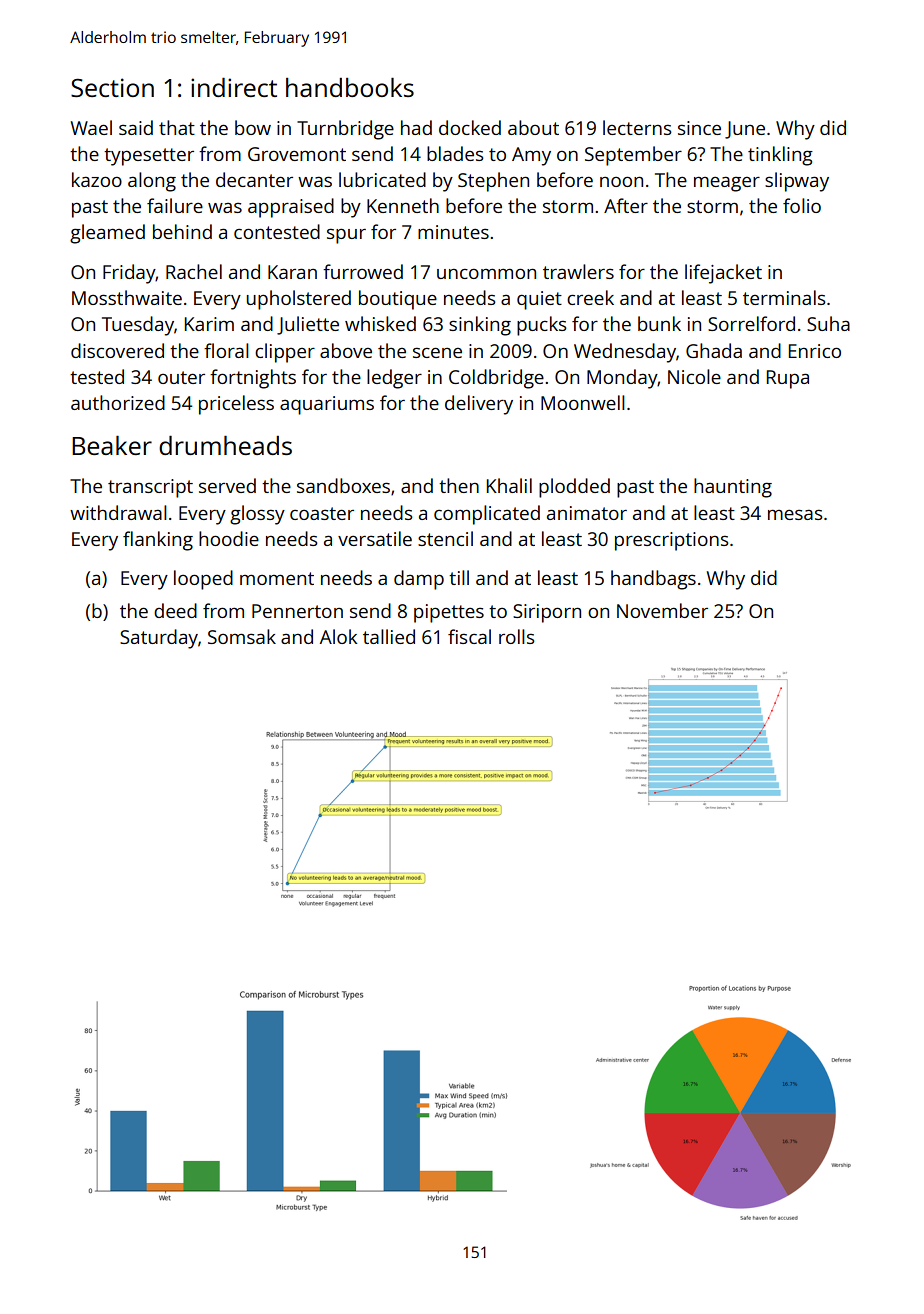 Image resolution: width=924 pixels, height=1314 pixels. What do you see at coordinates (788, 379) in the screenshot?
I see `Rupa` at bounding box center [788, 379].
